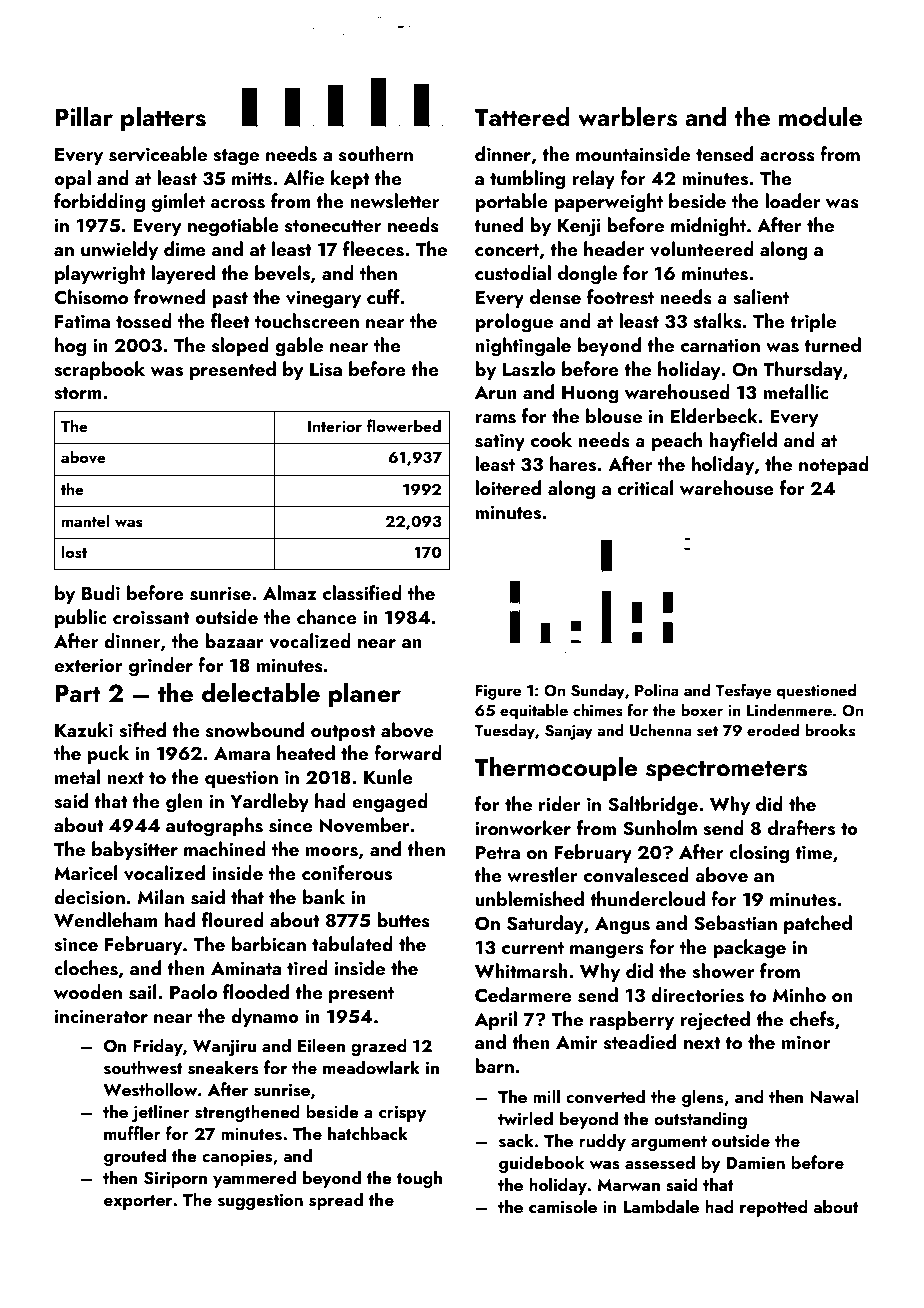  Describe the element at coordinates (607, 952) in the page. I see `mangers` at that location.
